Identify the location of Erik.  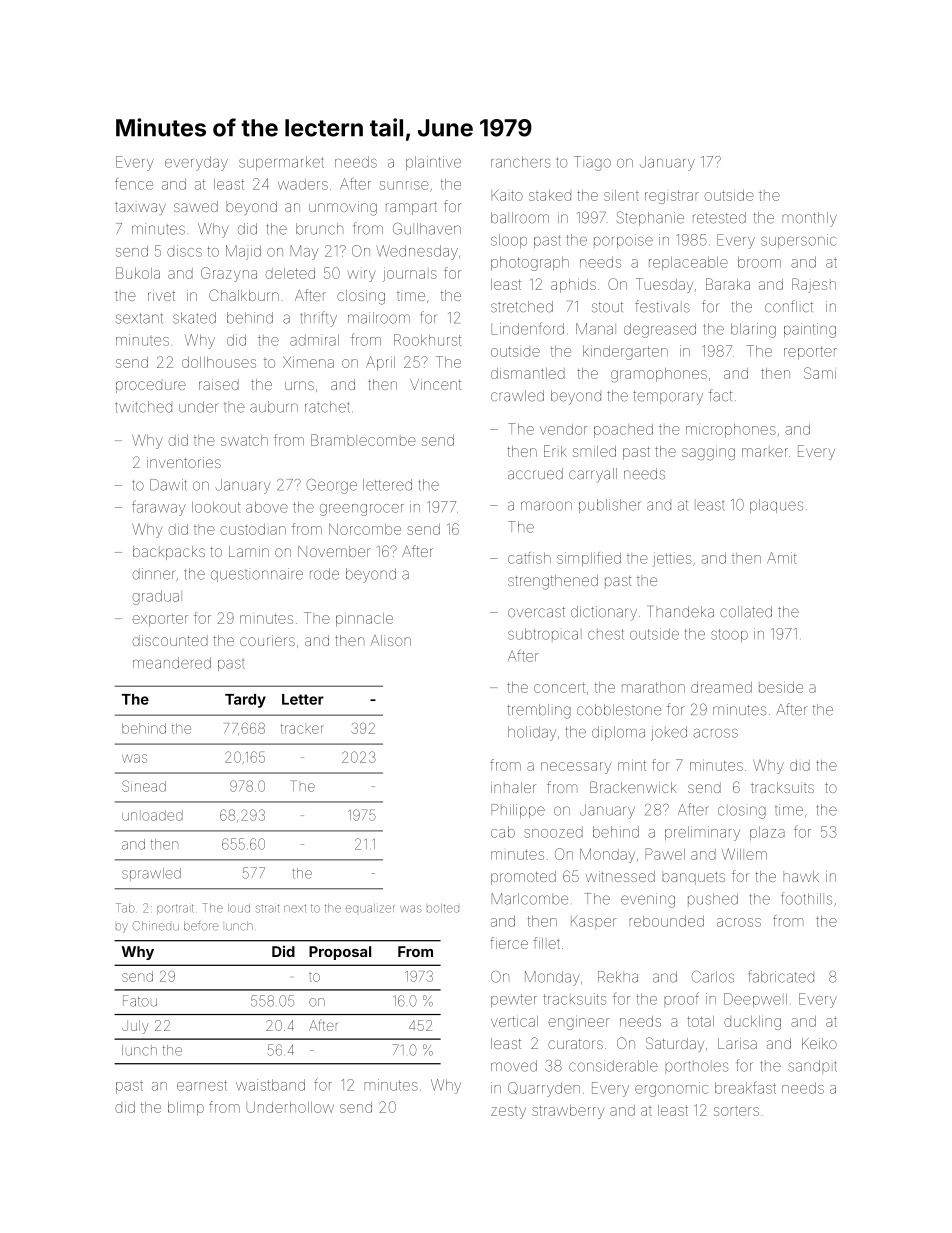
(555, 451).
